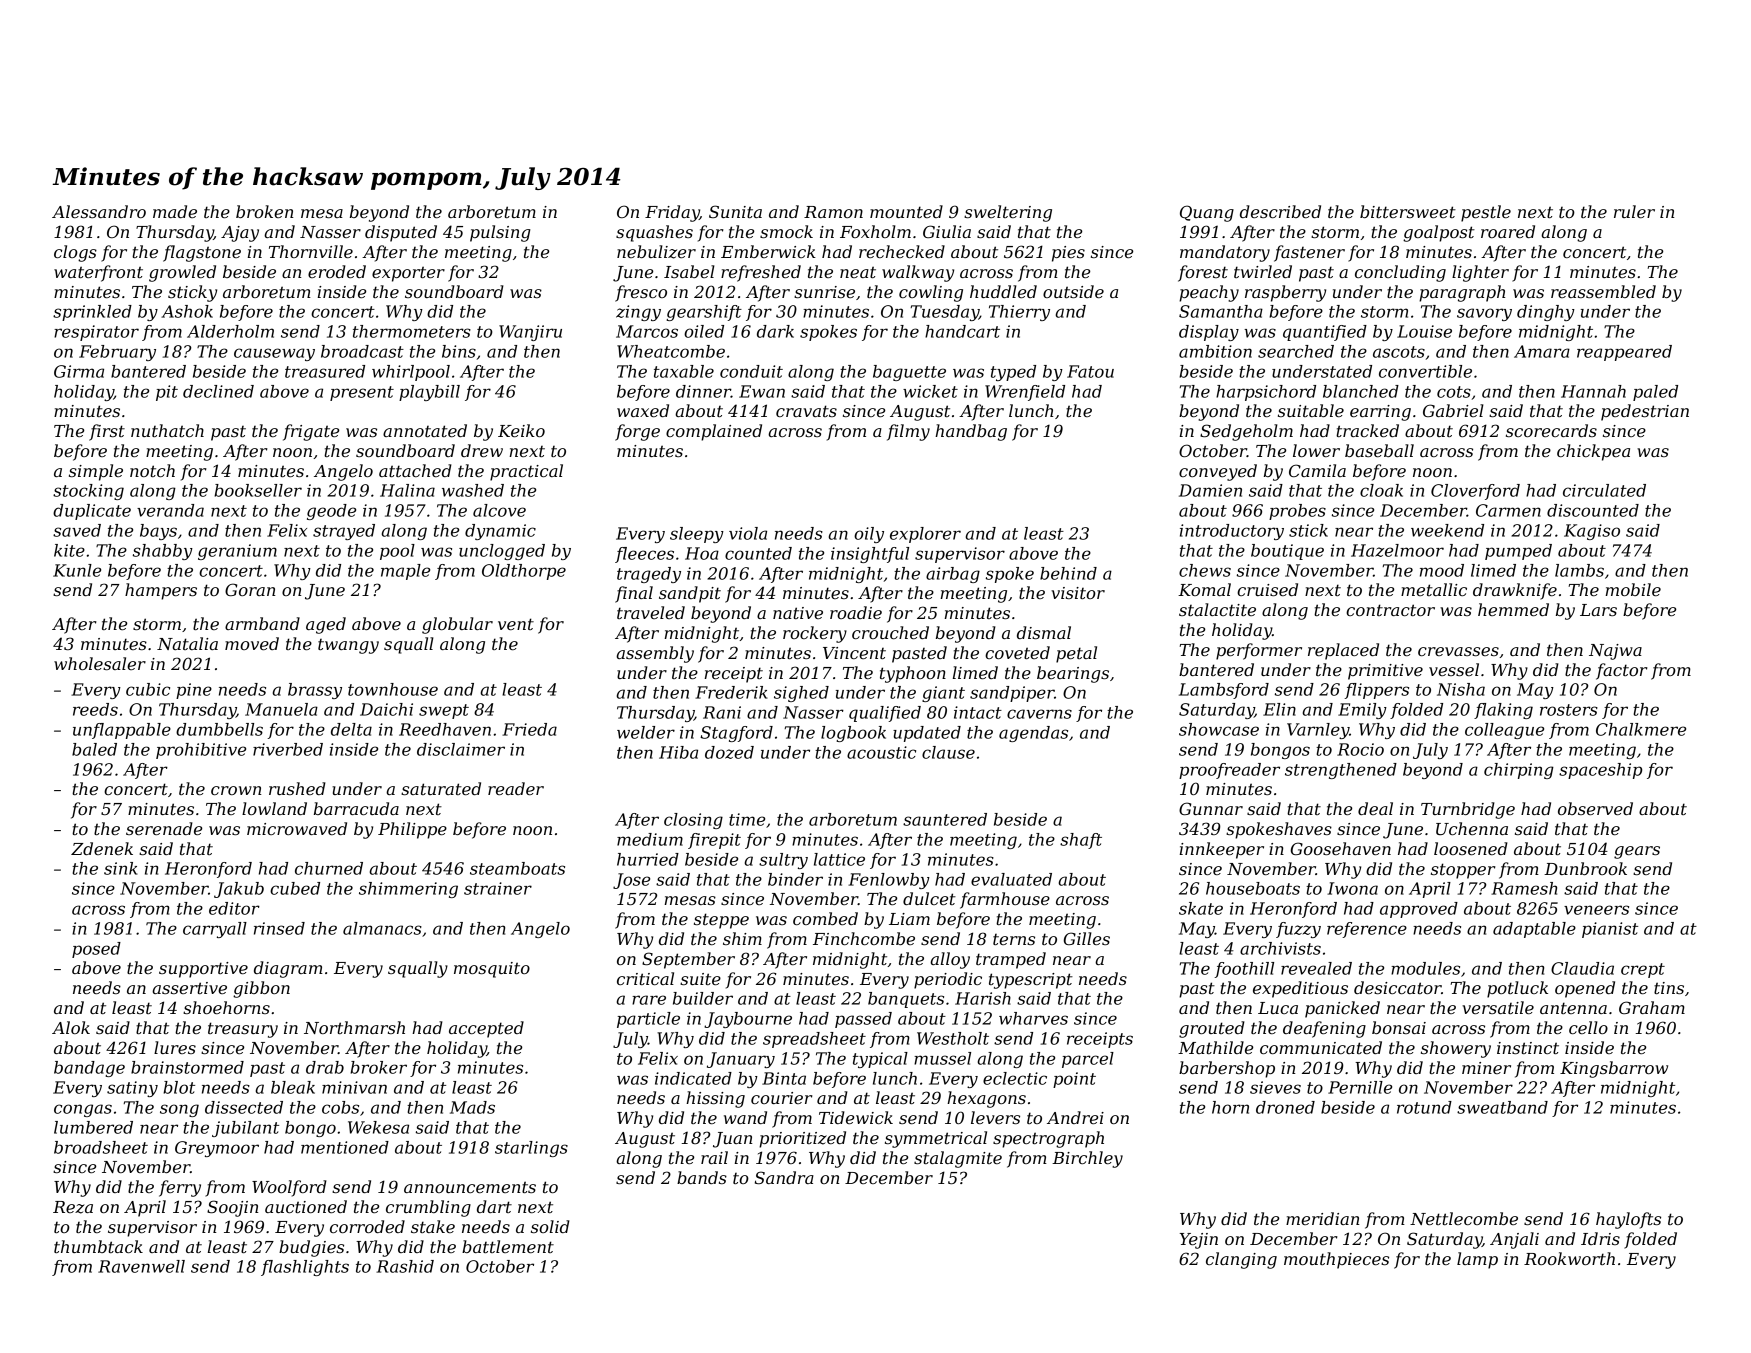 The image size is (1751, 1353). Describe the element at coordinates (1408, 211) in the page. I see `bittersweet` at that location.
